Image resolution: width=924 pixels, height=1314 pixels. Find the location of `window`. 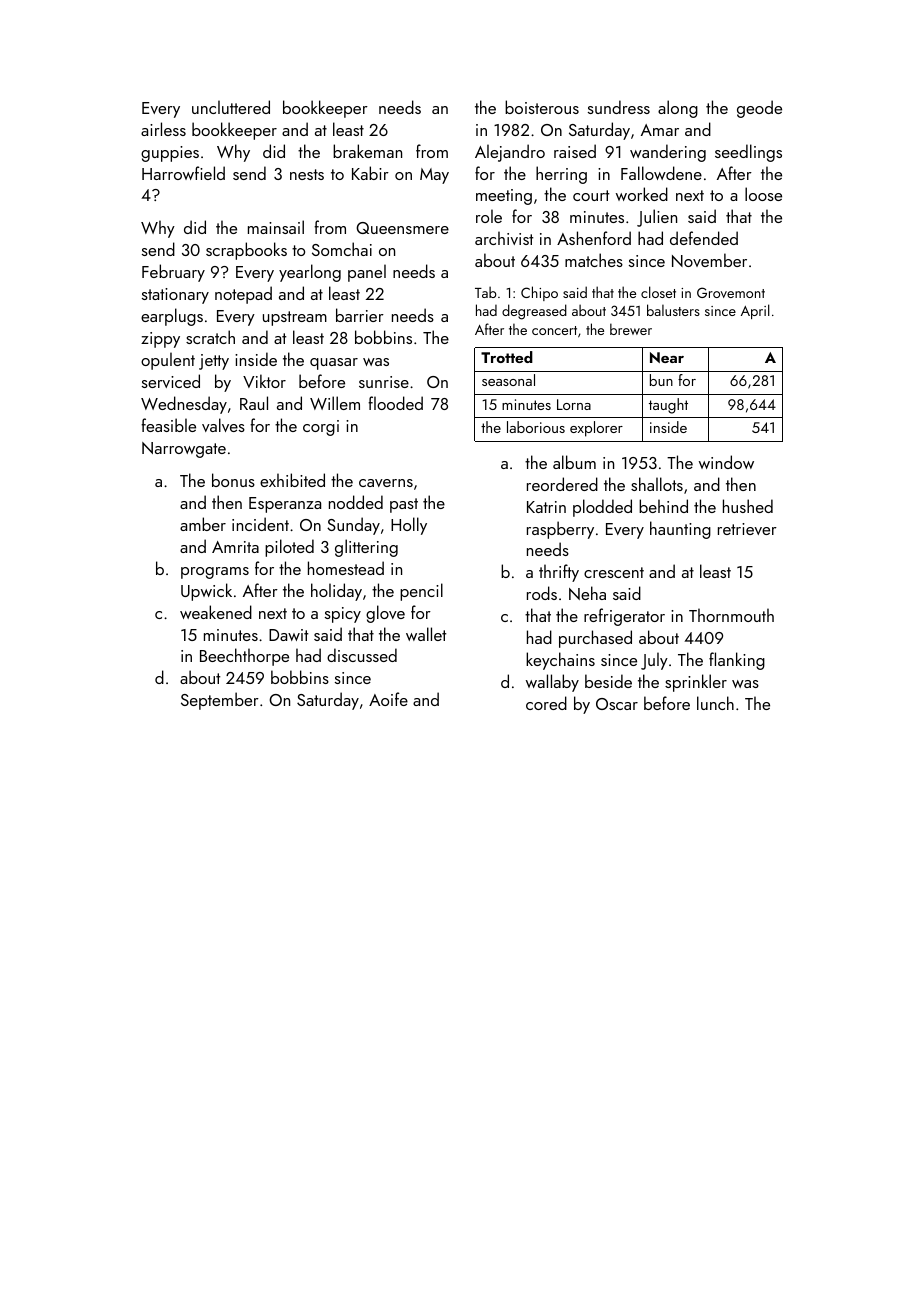

window is located at coordinates (726, 462).
